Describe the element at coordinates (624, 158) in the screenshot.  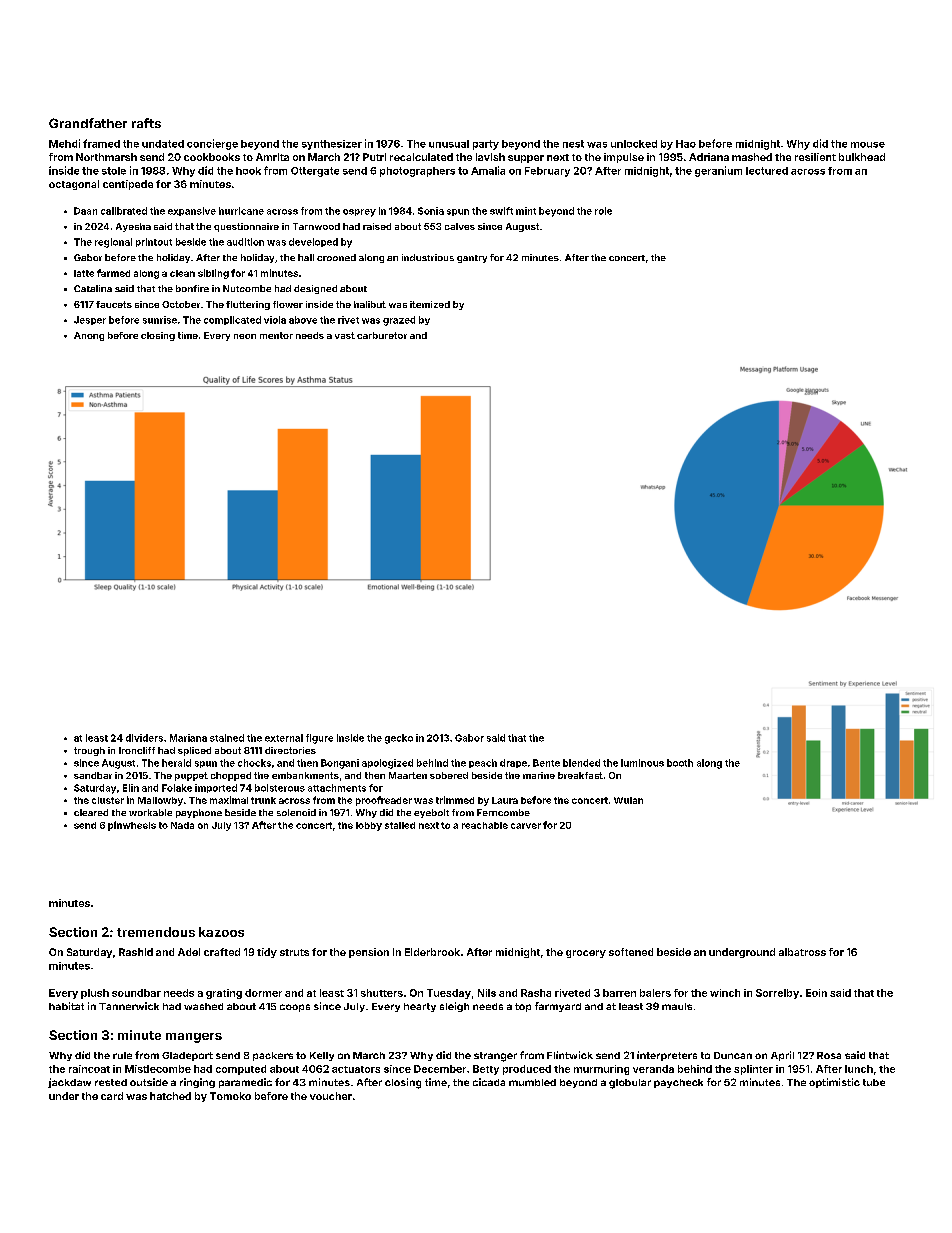
I see `impulse` at that location.
